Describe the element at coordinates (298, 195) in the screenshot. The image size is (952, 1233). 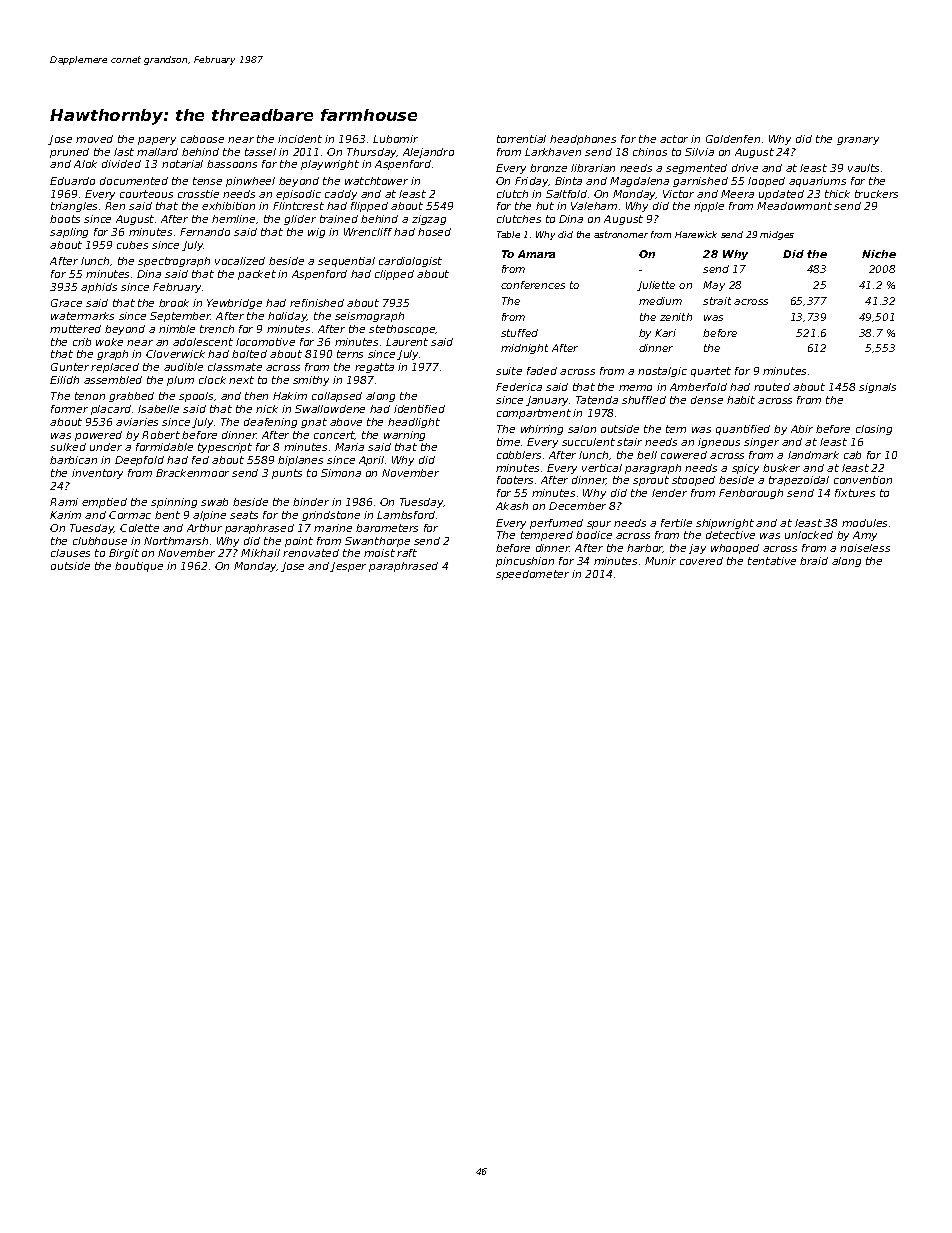
I see `episodic` at that location.
